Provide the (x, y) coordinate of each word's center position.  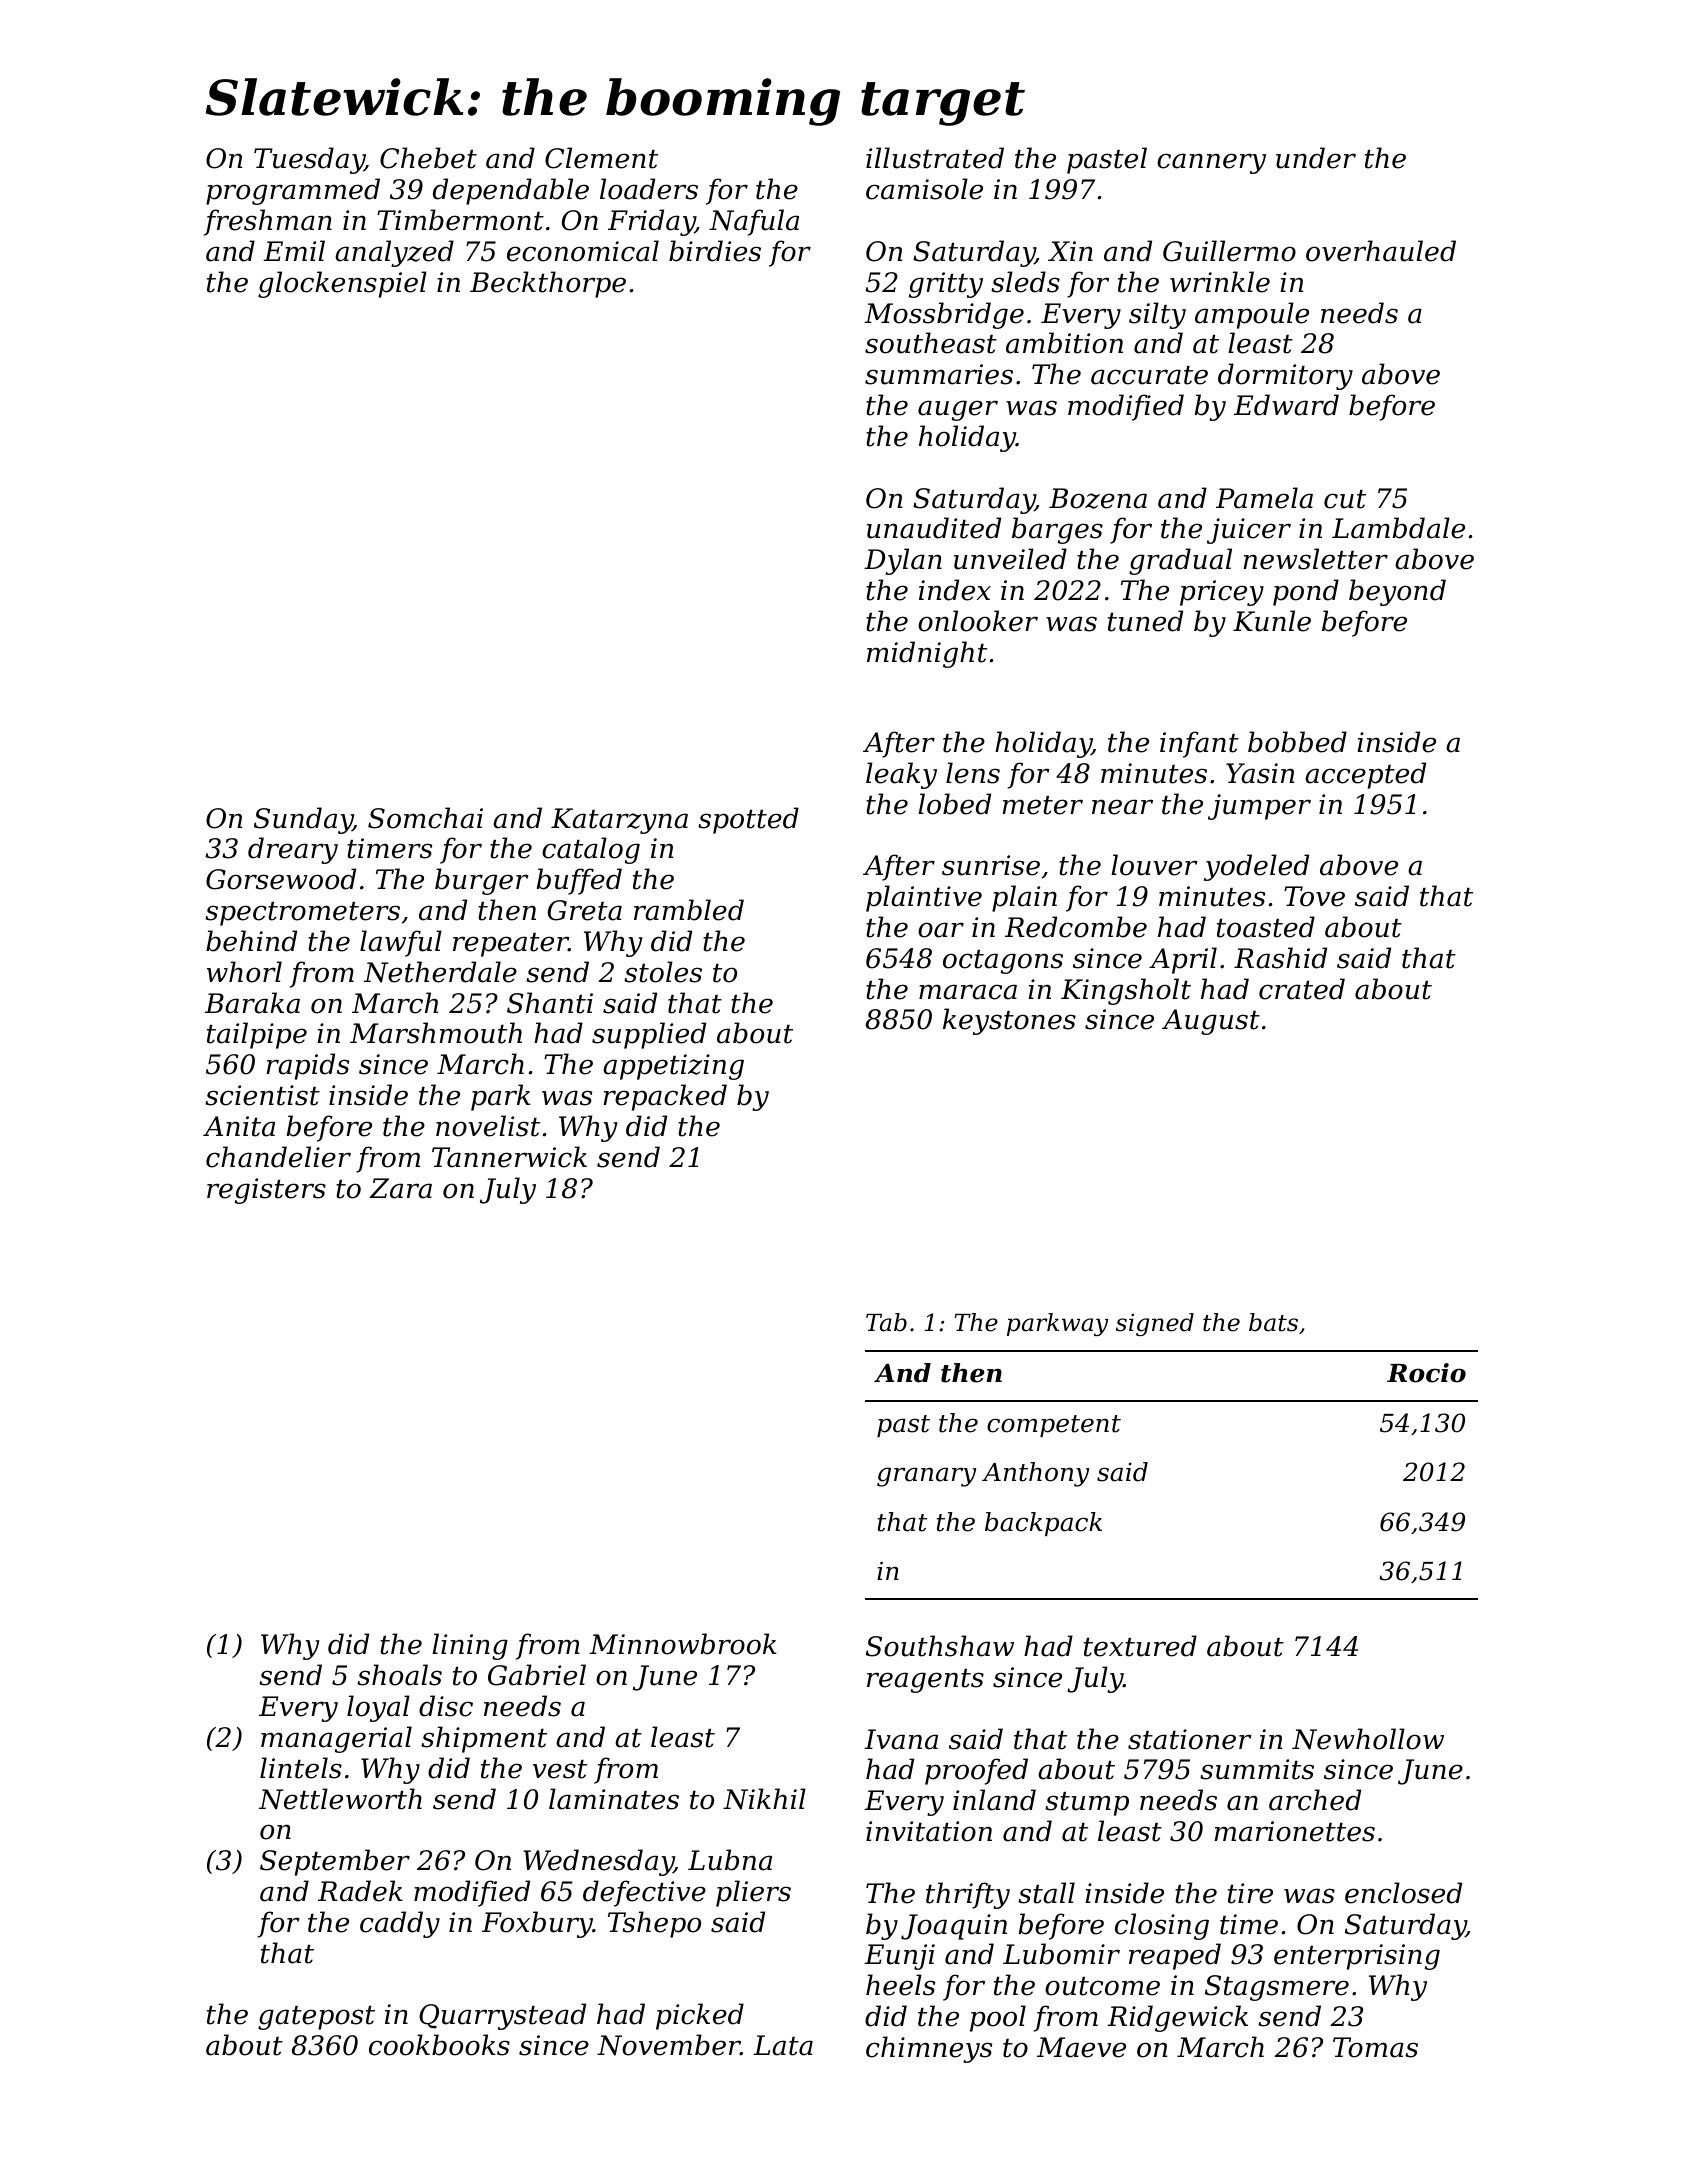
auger (958, 410)
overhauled (1381, 251)
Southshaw (940, 1646)
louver (1154, 865)
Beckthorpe (548, 284)
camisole (924, 189)
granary (926, 1477)
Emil (294, 250)
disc (446, 1706)
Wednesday (598, 1862)
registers (266, 1191)
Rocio (1426, 1373)
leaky (901, 775)
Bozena (1098, 498)
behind (251, 941)
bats (1273, 1322)
